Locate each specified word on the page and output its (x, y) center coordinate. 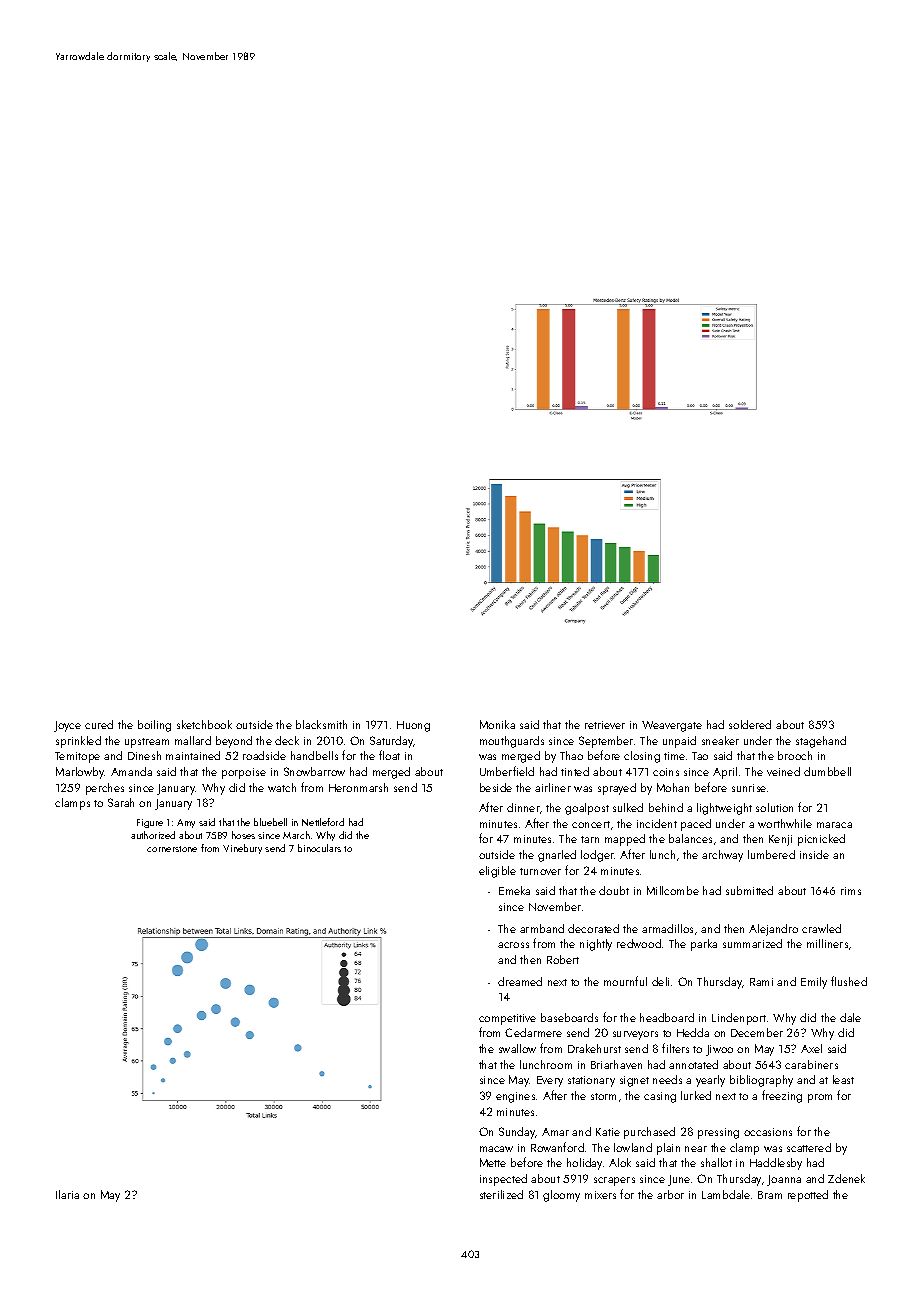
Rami (761, 982)
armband (542, 928)
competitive (507, 1019)
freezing (782, 1096)
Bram (770, 1195)
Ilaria (67, 1194)
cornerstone (172, 849)
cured (99, 724)
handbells (314, 755)
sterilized (501, 1194)
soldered (750, 724)
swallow (517, 1048)
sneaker (720, 740)
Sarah (121, 802)
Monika (497, 724)
